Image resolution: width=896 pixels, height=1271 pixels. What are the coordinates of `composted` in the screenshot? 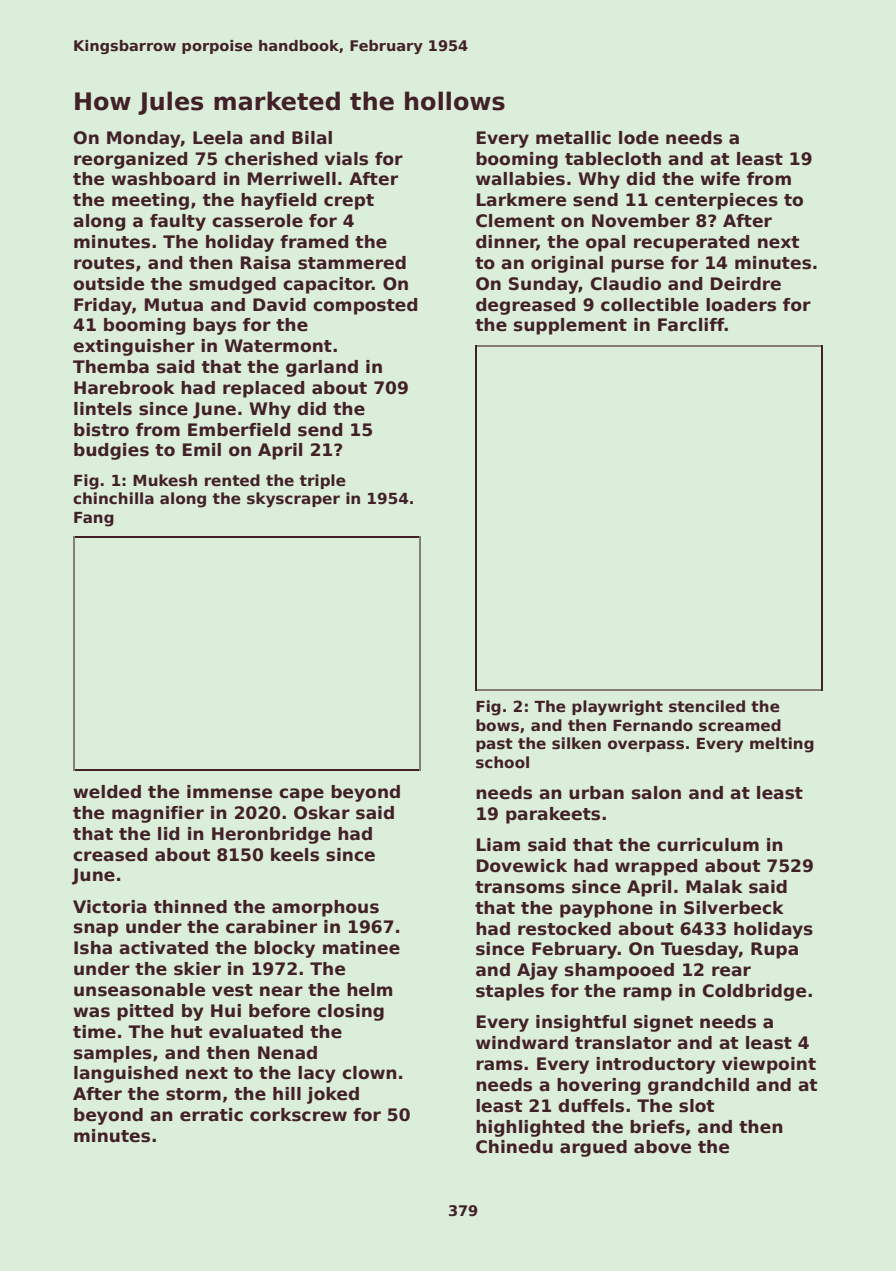 It's located at (365, 306).
